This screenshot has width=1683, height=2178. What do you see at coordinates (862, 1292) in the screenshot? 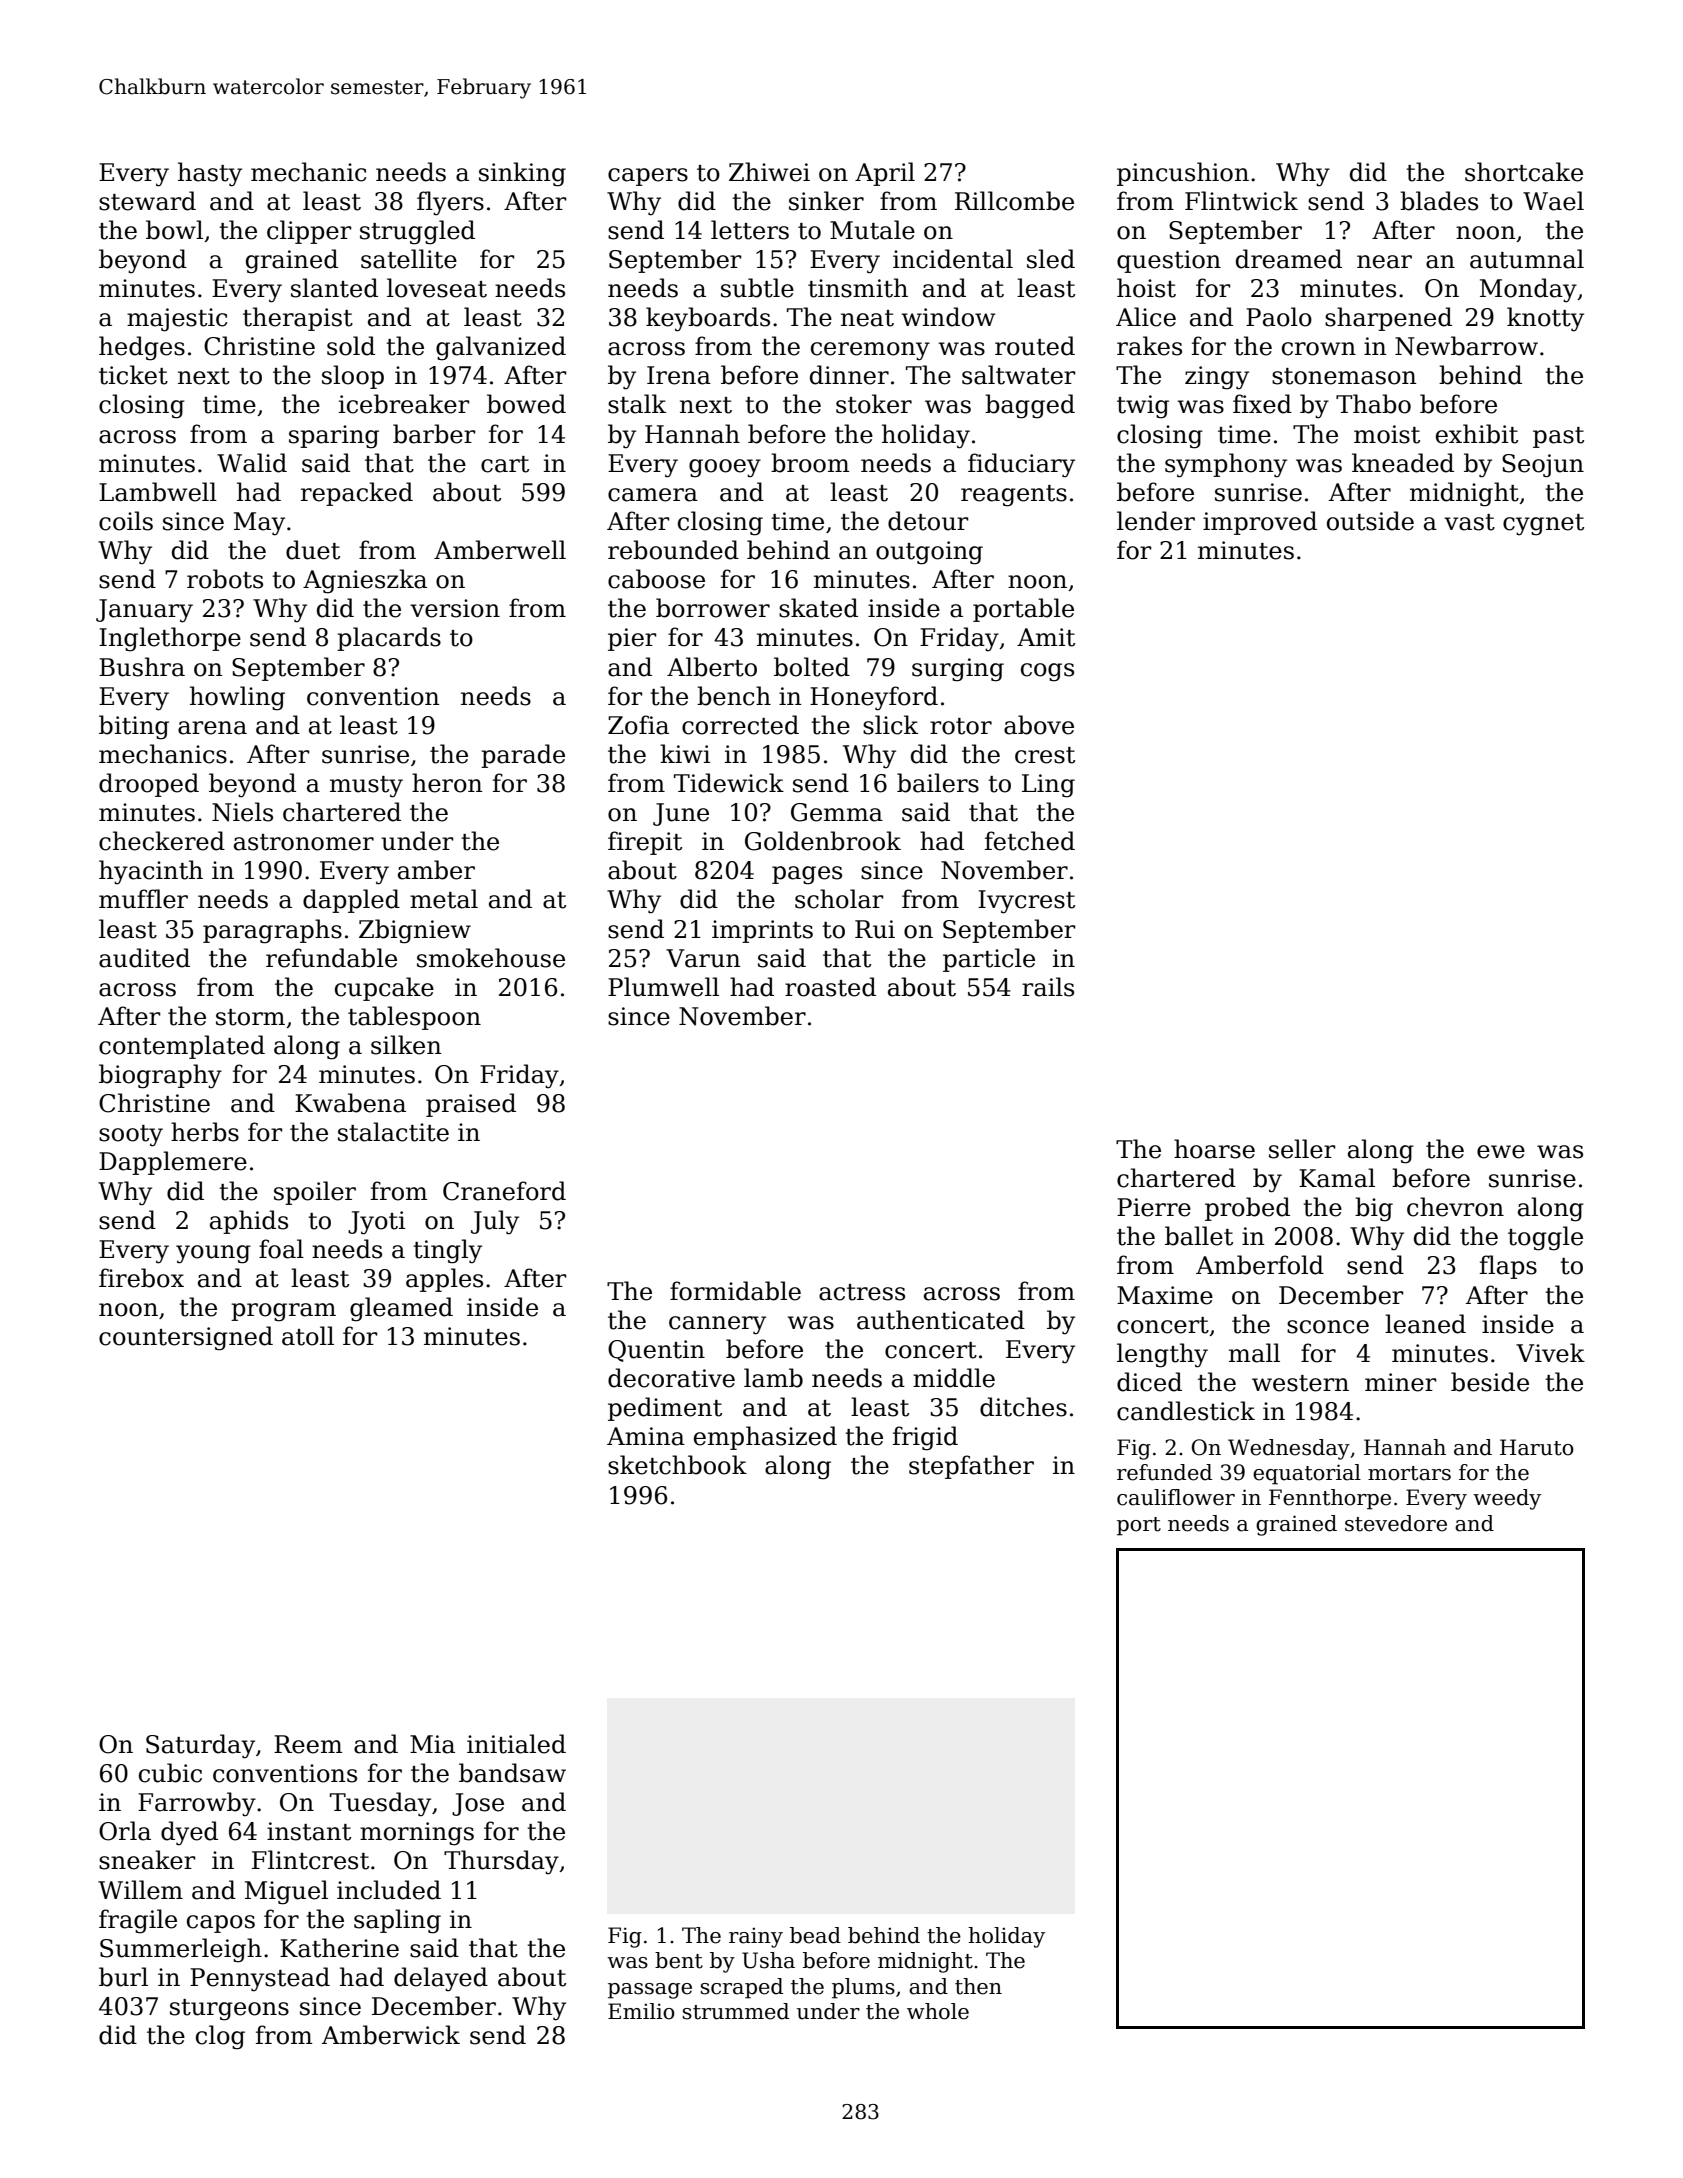
I see `actress` at bounding box center [862, 1292].
